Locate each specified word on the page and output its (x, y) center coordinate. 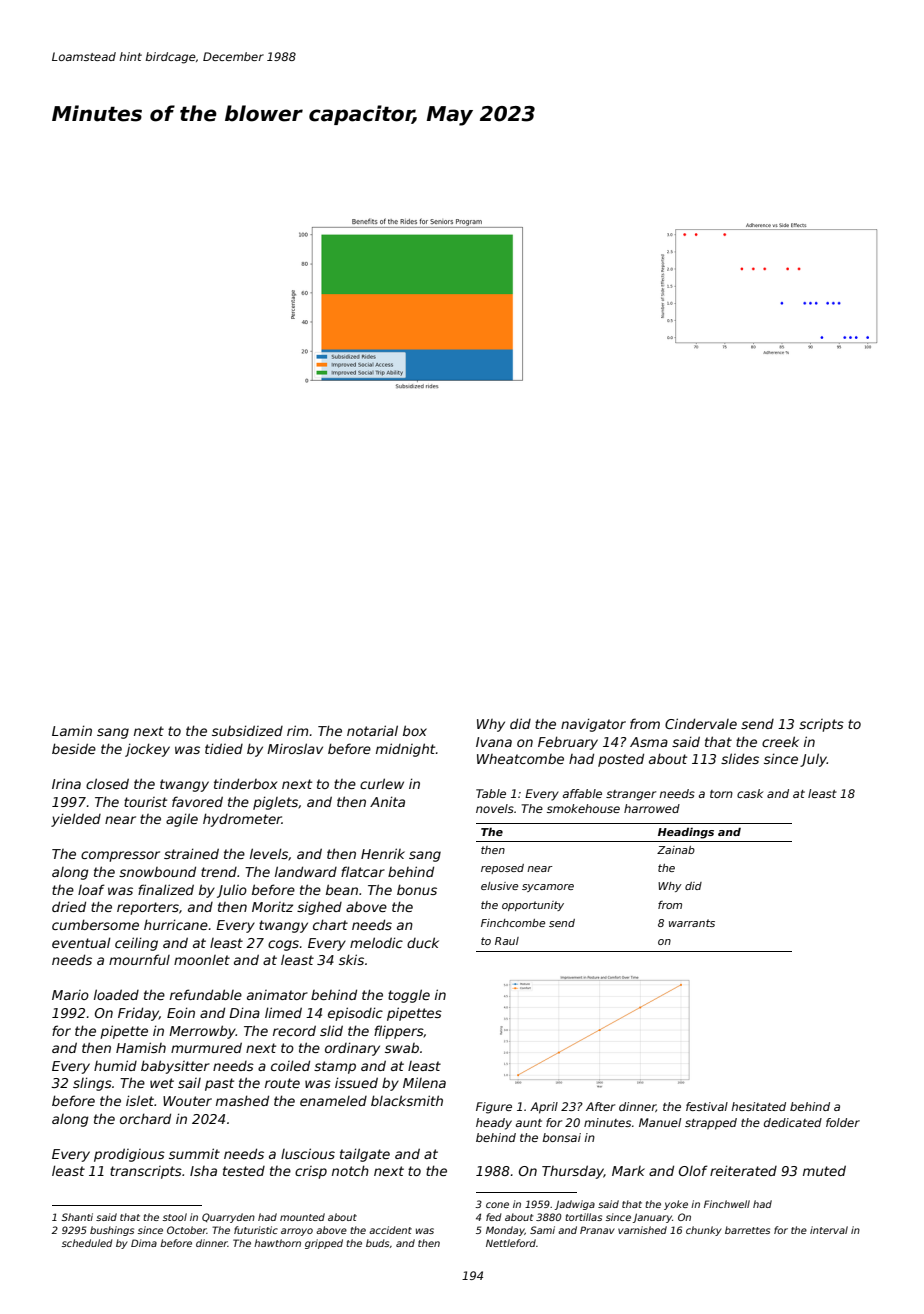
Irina (66, 783)
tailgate (365, 1155)
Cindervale (701, 723)
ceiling (136, 944)
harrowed (652, 808)
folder (843, 1122)
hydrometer (242, 820)
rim (297, 730)
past (219, 1084)
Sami (542, 1230)
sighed (319, 908)
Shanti (77, 1217)
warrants (692, 923)
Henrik (383, 853)
